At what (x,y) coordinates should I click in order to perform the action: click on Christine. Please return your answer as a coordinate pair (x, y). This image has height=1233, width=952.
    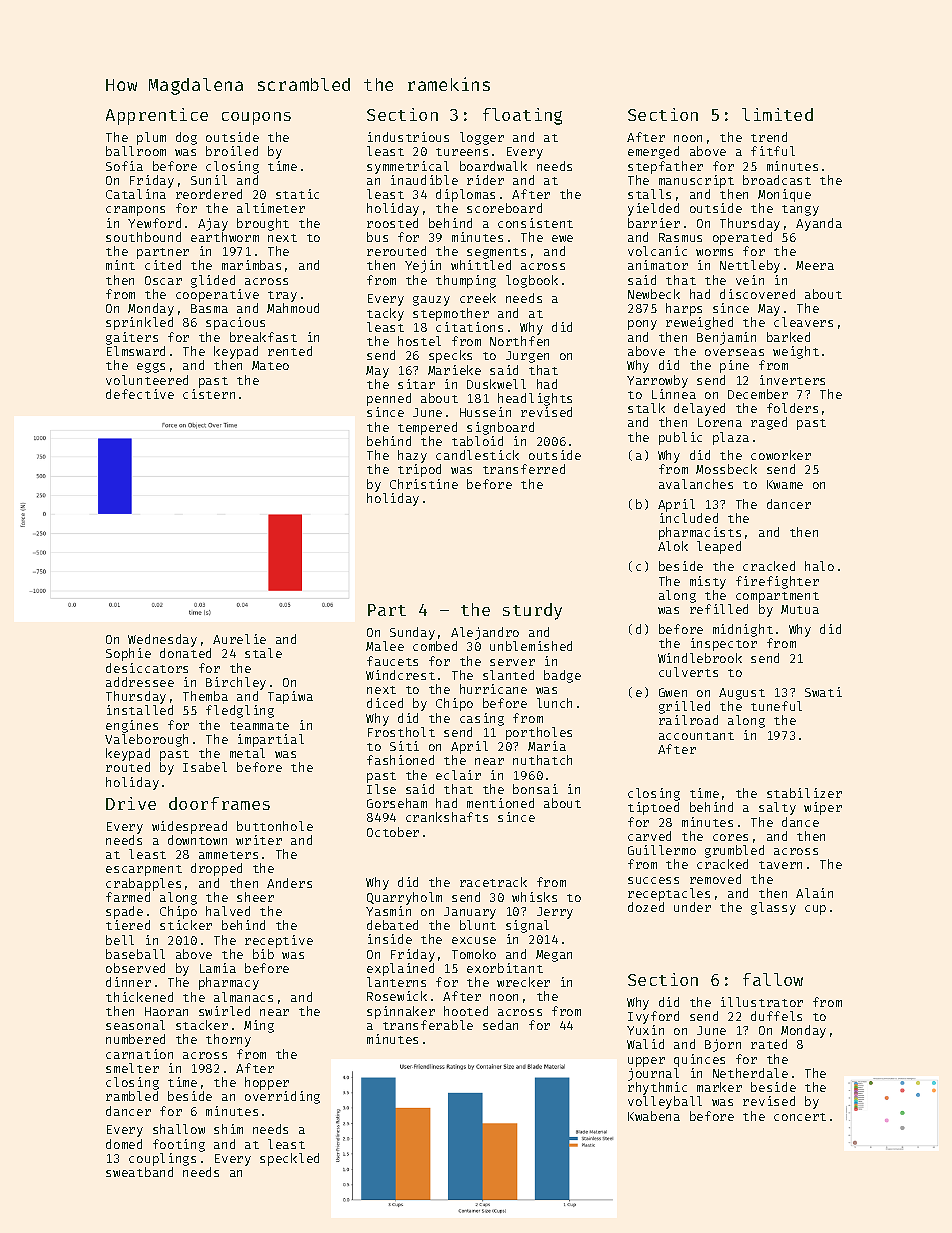
    Looking at the image, I should click on (424, 484).
